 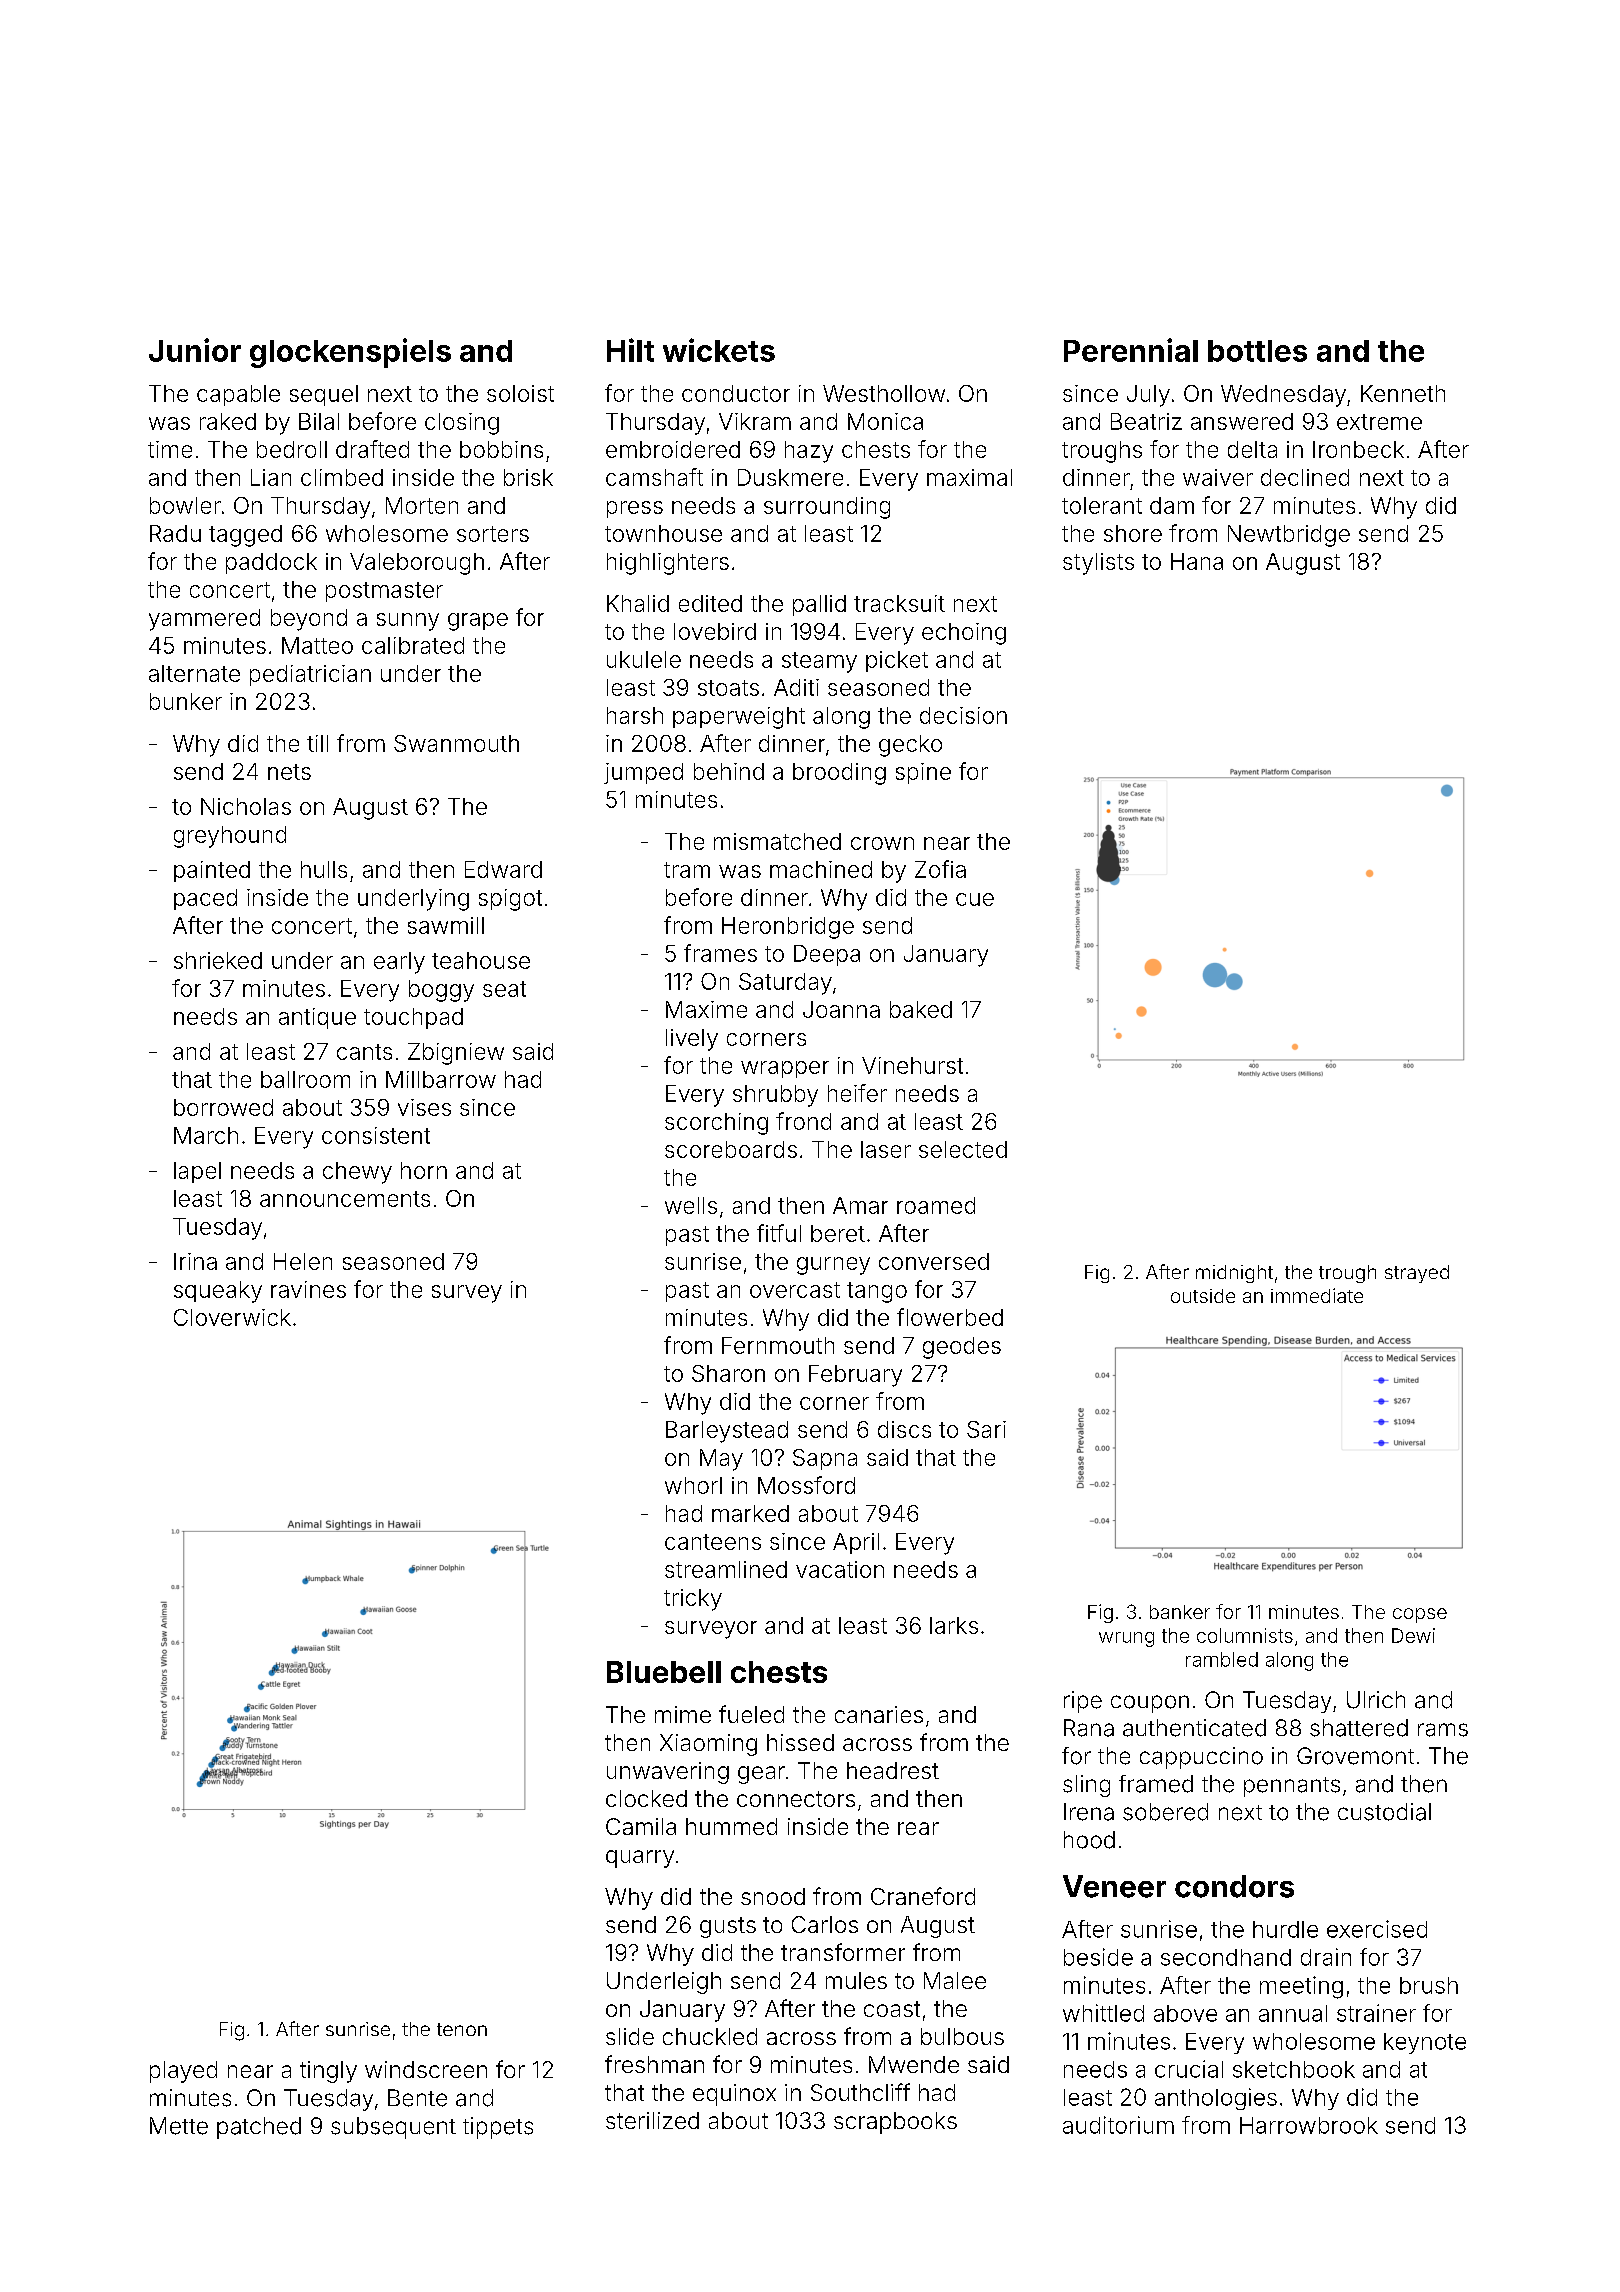 I want to click on frames, so click(x=720, y=953).
